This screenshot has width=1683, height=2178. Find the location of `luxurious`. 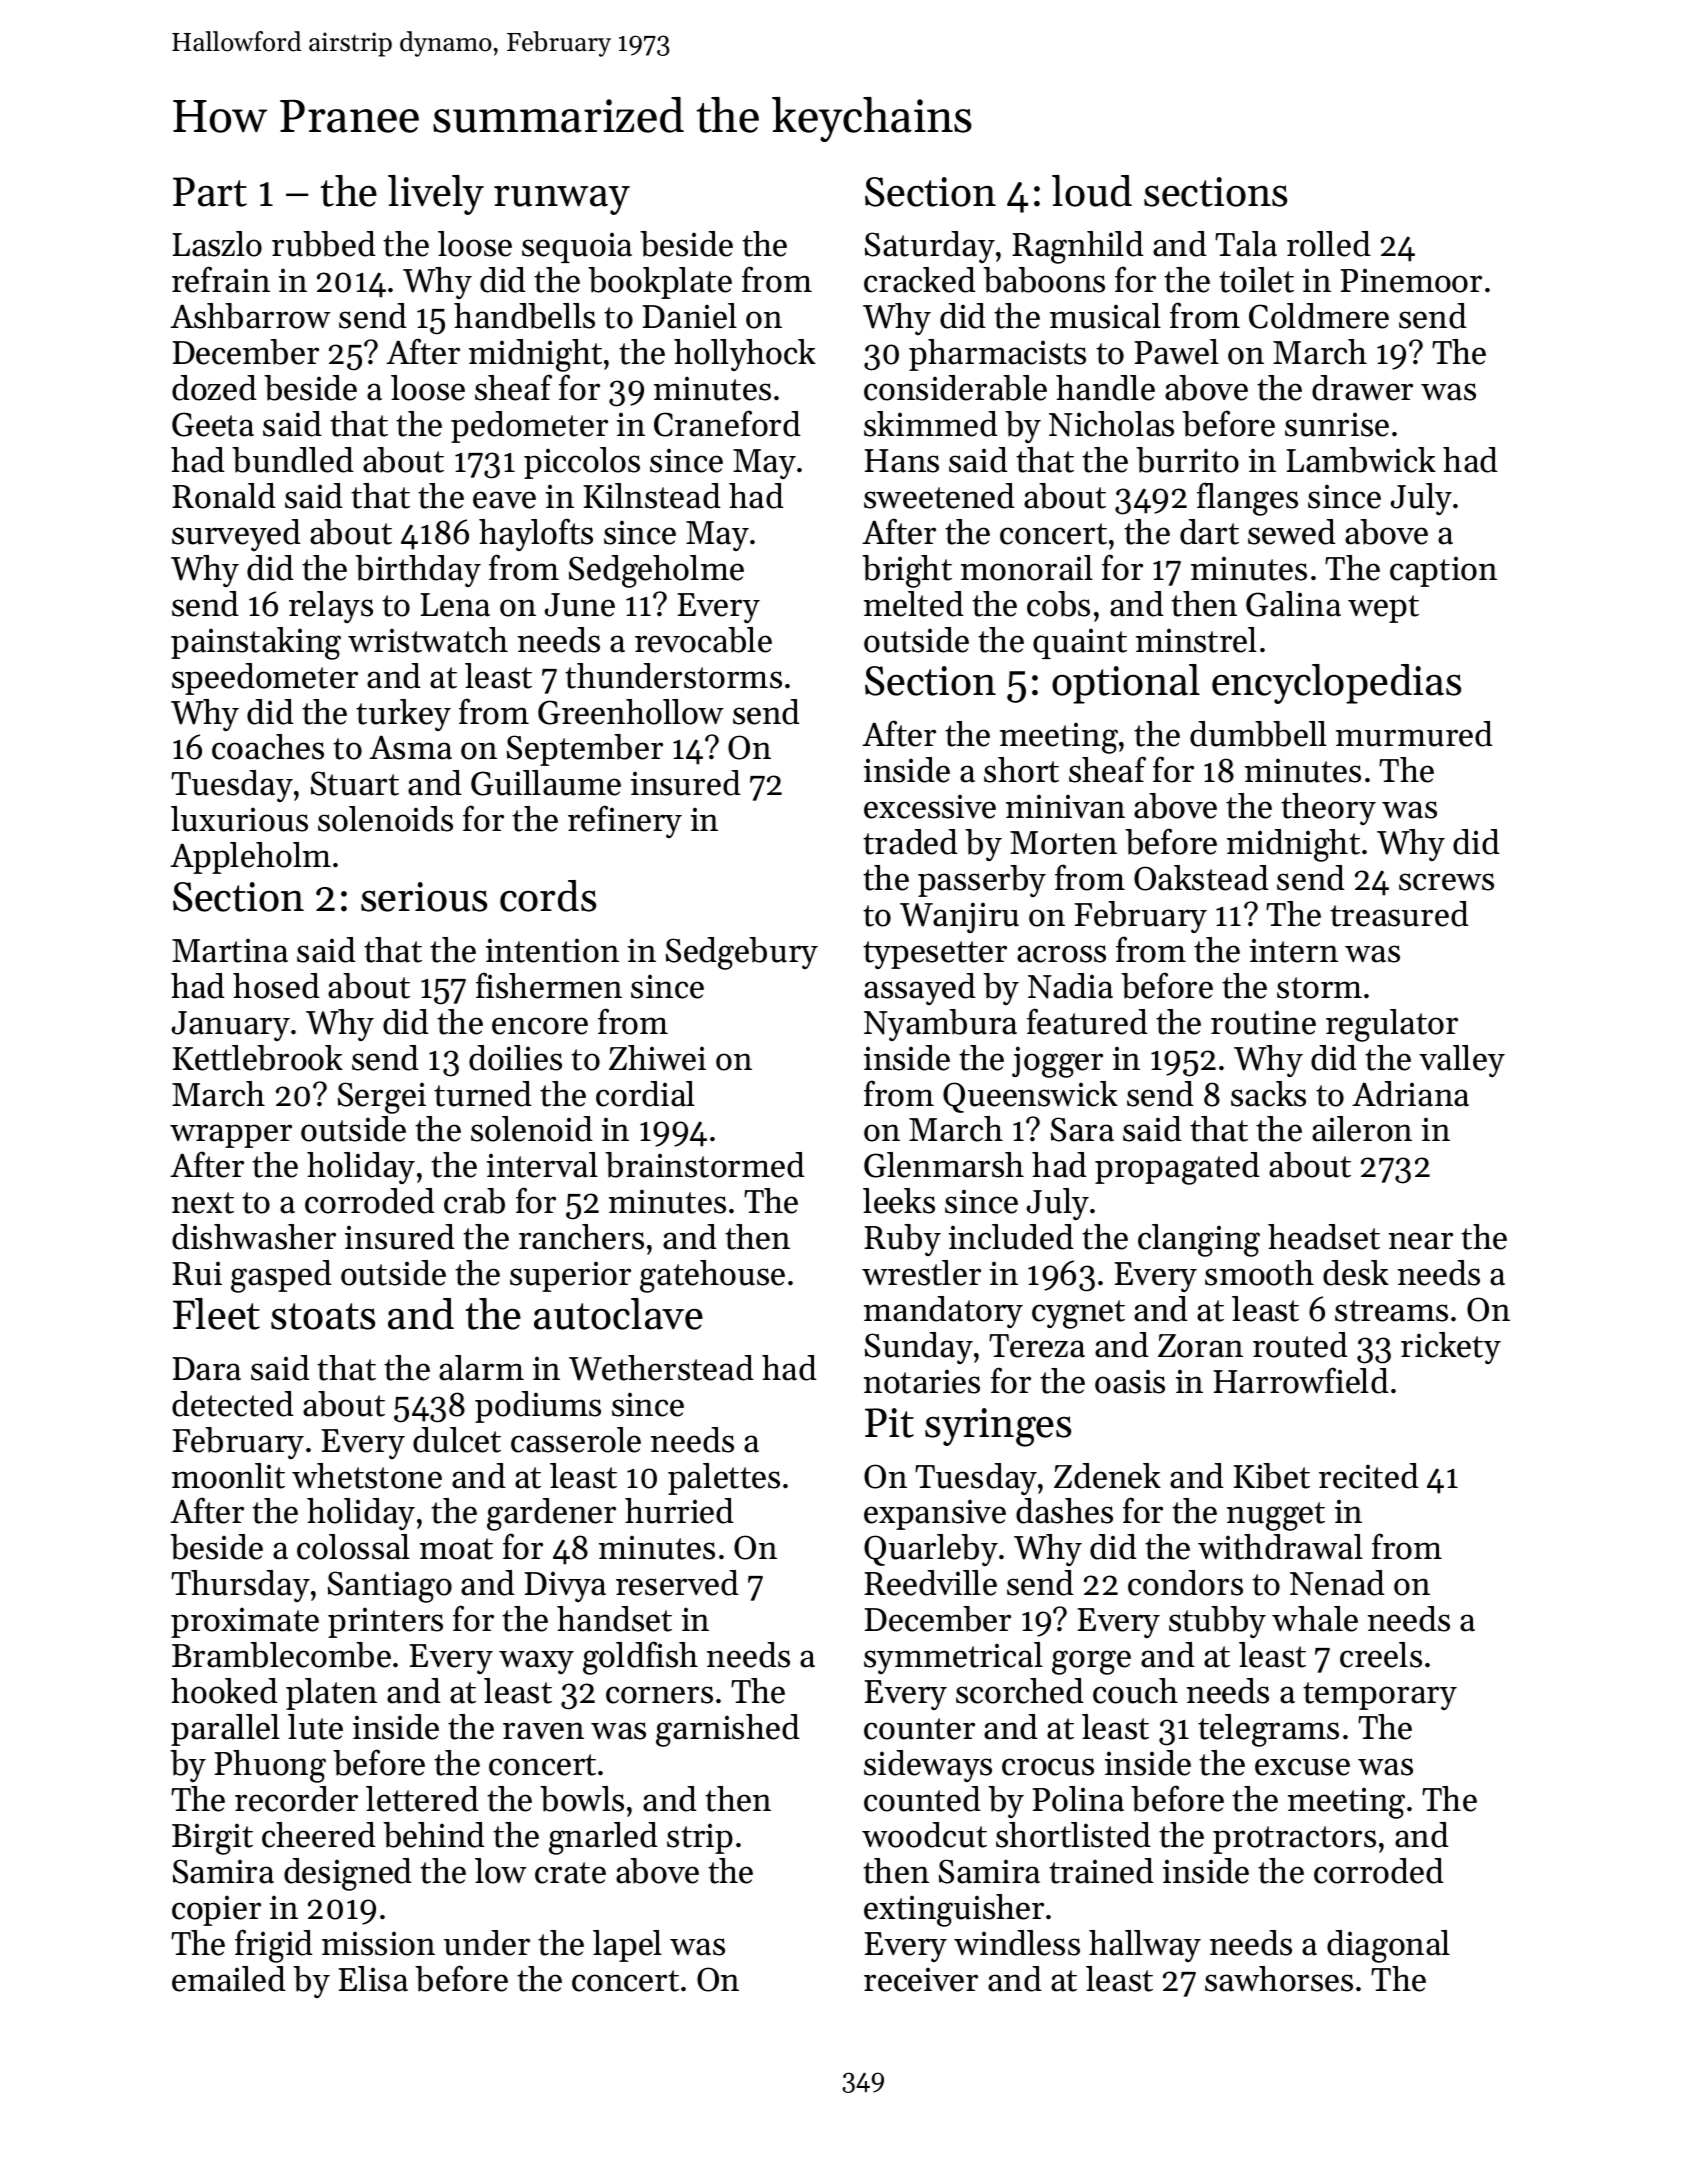

luxurious is located at coordinates (239, 819).
